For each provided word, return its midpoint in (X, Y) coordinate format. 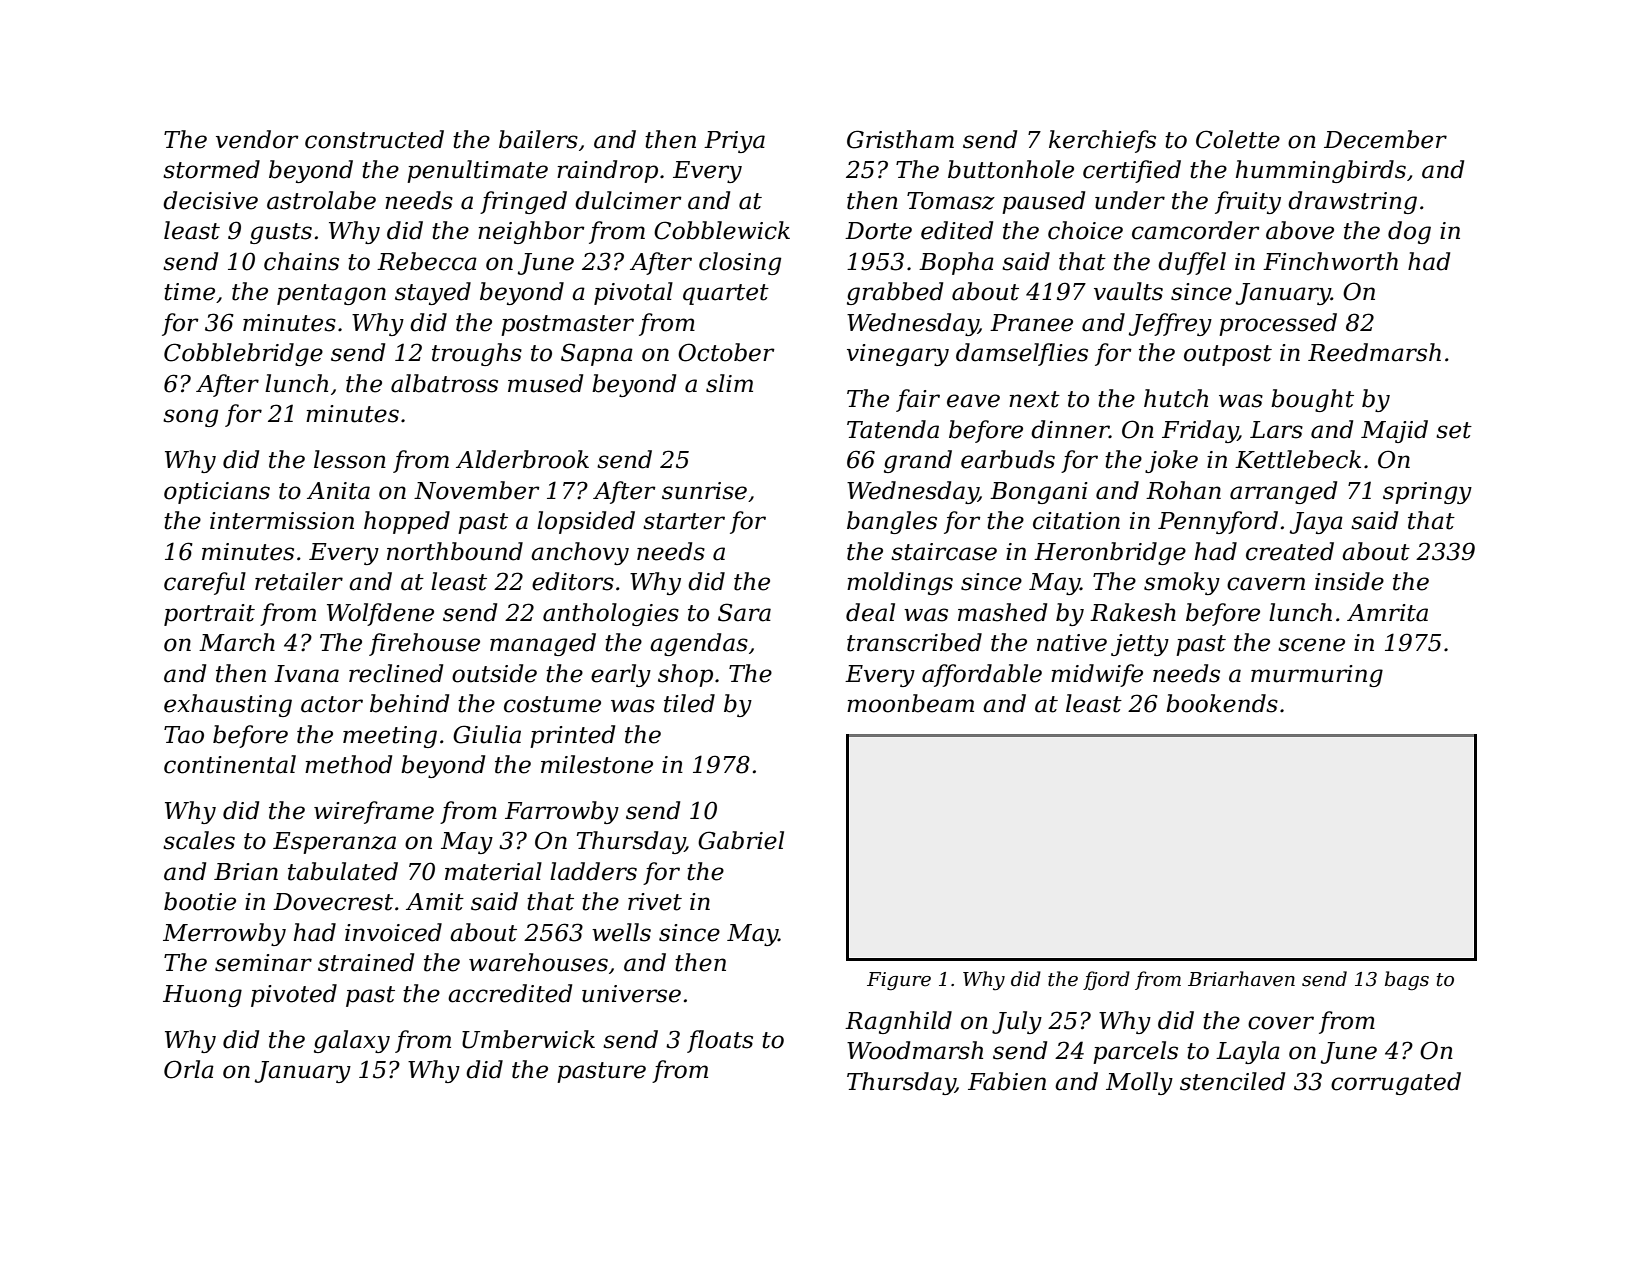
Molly (1139, 1083)
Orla (189, 1069)
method (348, 764)
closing (740, 263)
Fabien (1007, 1081)
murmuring (1317, 676)
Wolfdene (380, 614)
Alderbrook (522, 459)
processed (1278, 324)
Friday (1200, 431)
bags (1407, 980)
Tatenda (893, 429)
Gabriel (741, 840)
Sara (744, 612)
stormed (211, 169)
